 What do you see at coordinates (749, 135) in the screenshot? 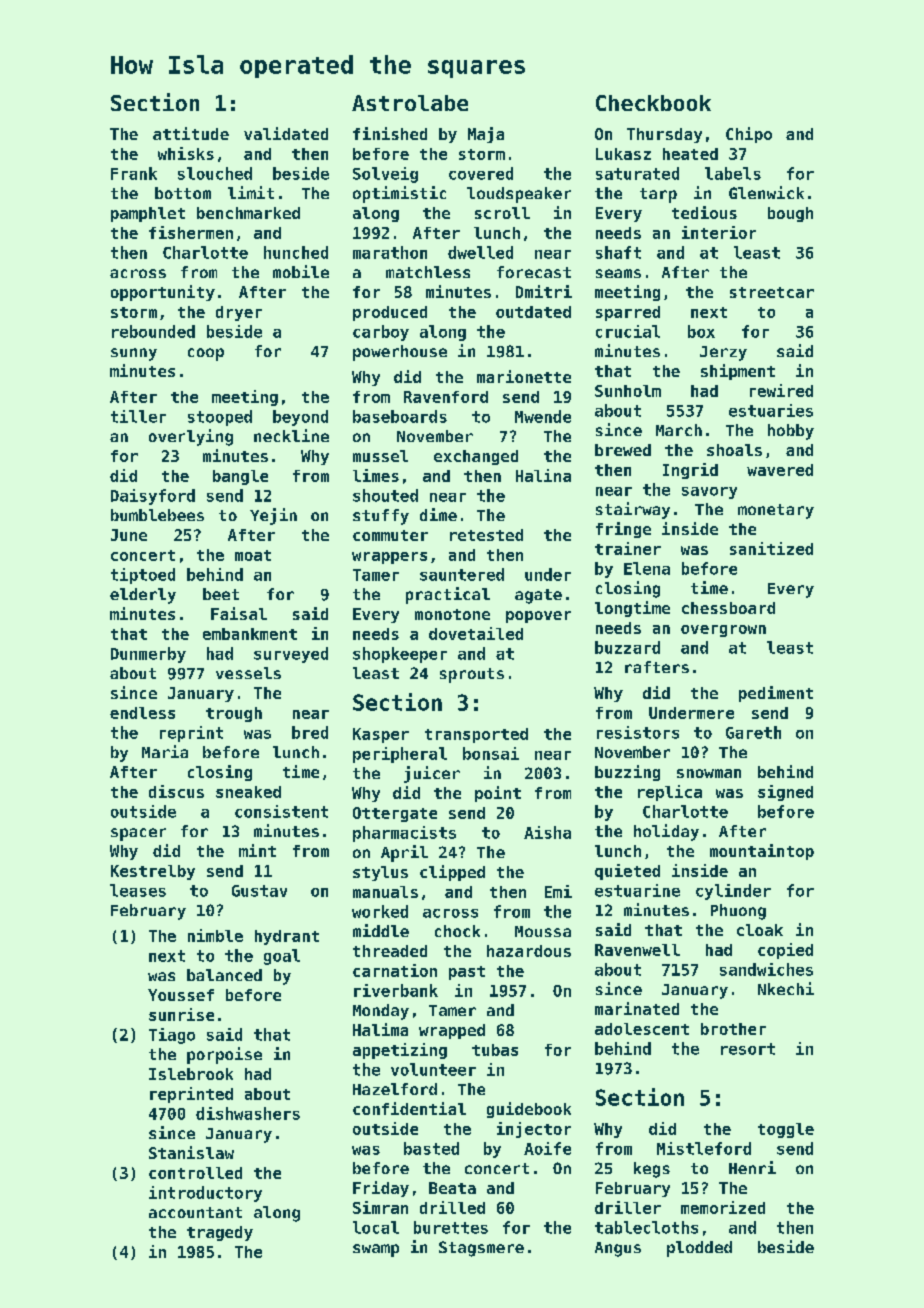
I see `Chipo` at bounding box center [749, 135].
